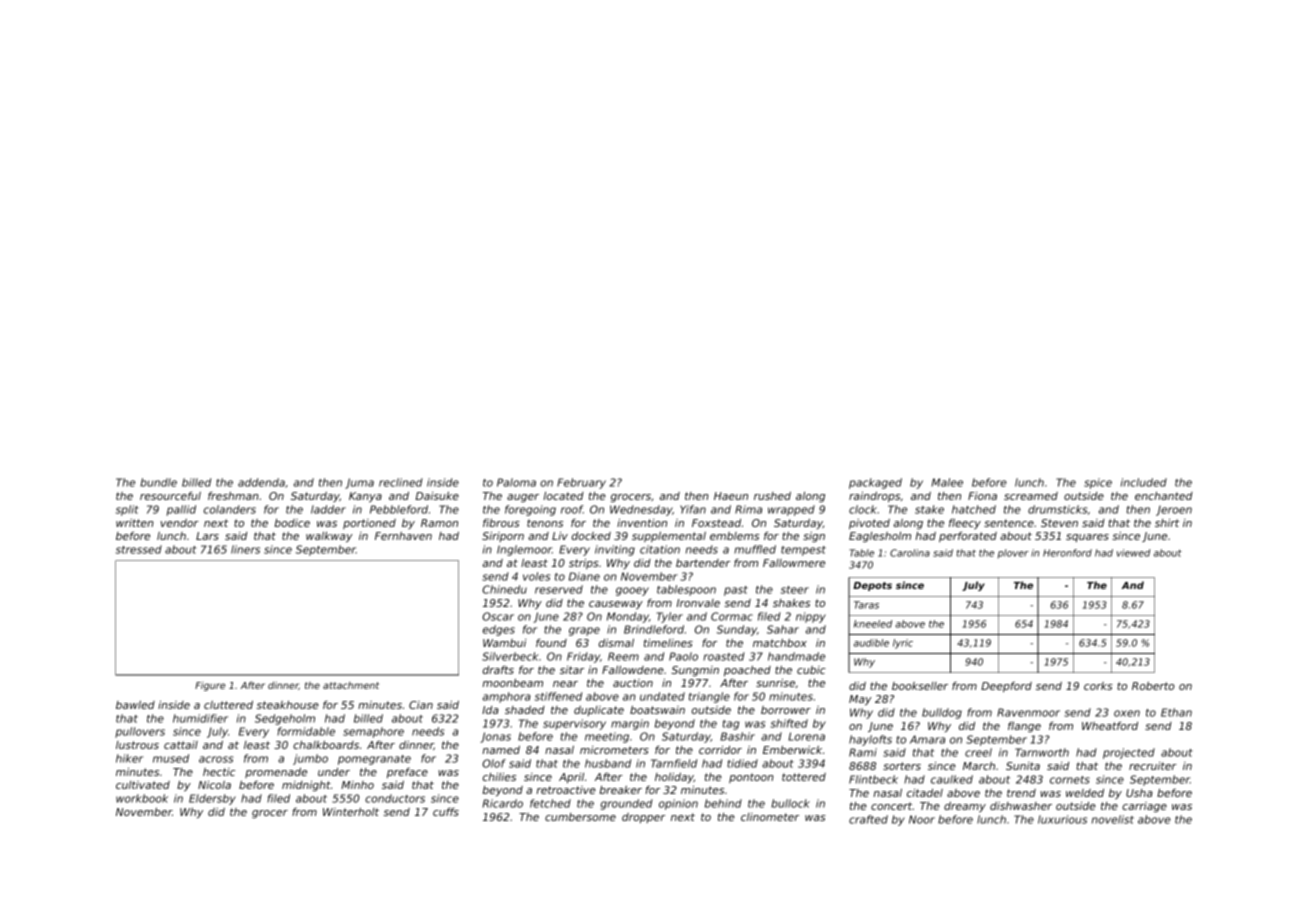  Describe the element at coordinates (1164, 496) in the screenshot. I see `enchanted` at that location.
